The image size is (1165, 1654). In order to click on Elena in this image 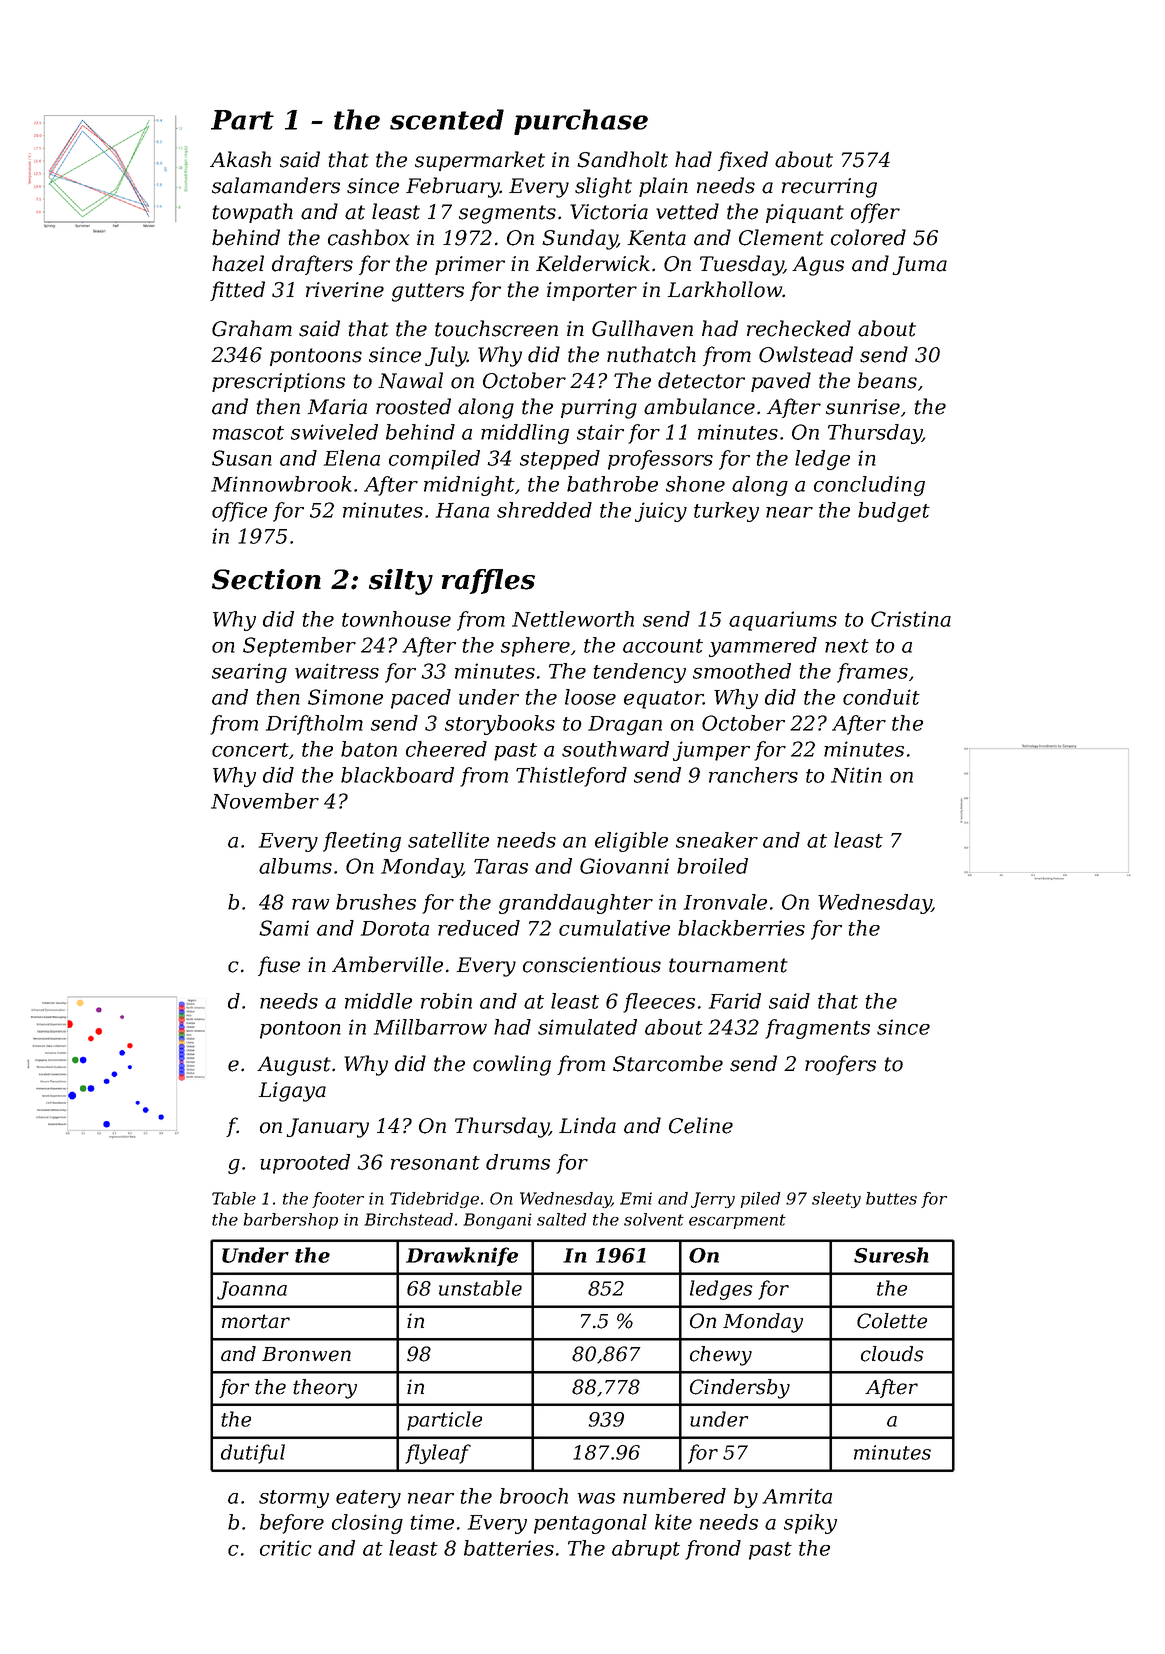, I will do `click(352, 458)`.
